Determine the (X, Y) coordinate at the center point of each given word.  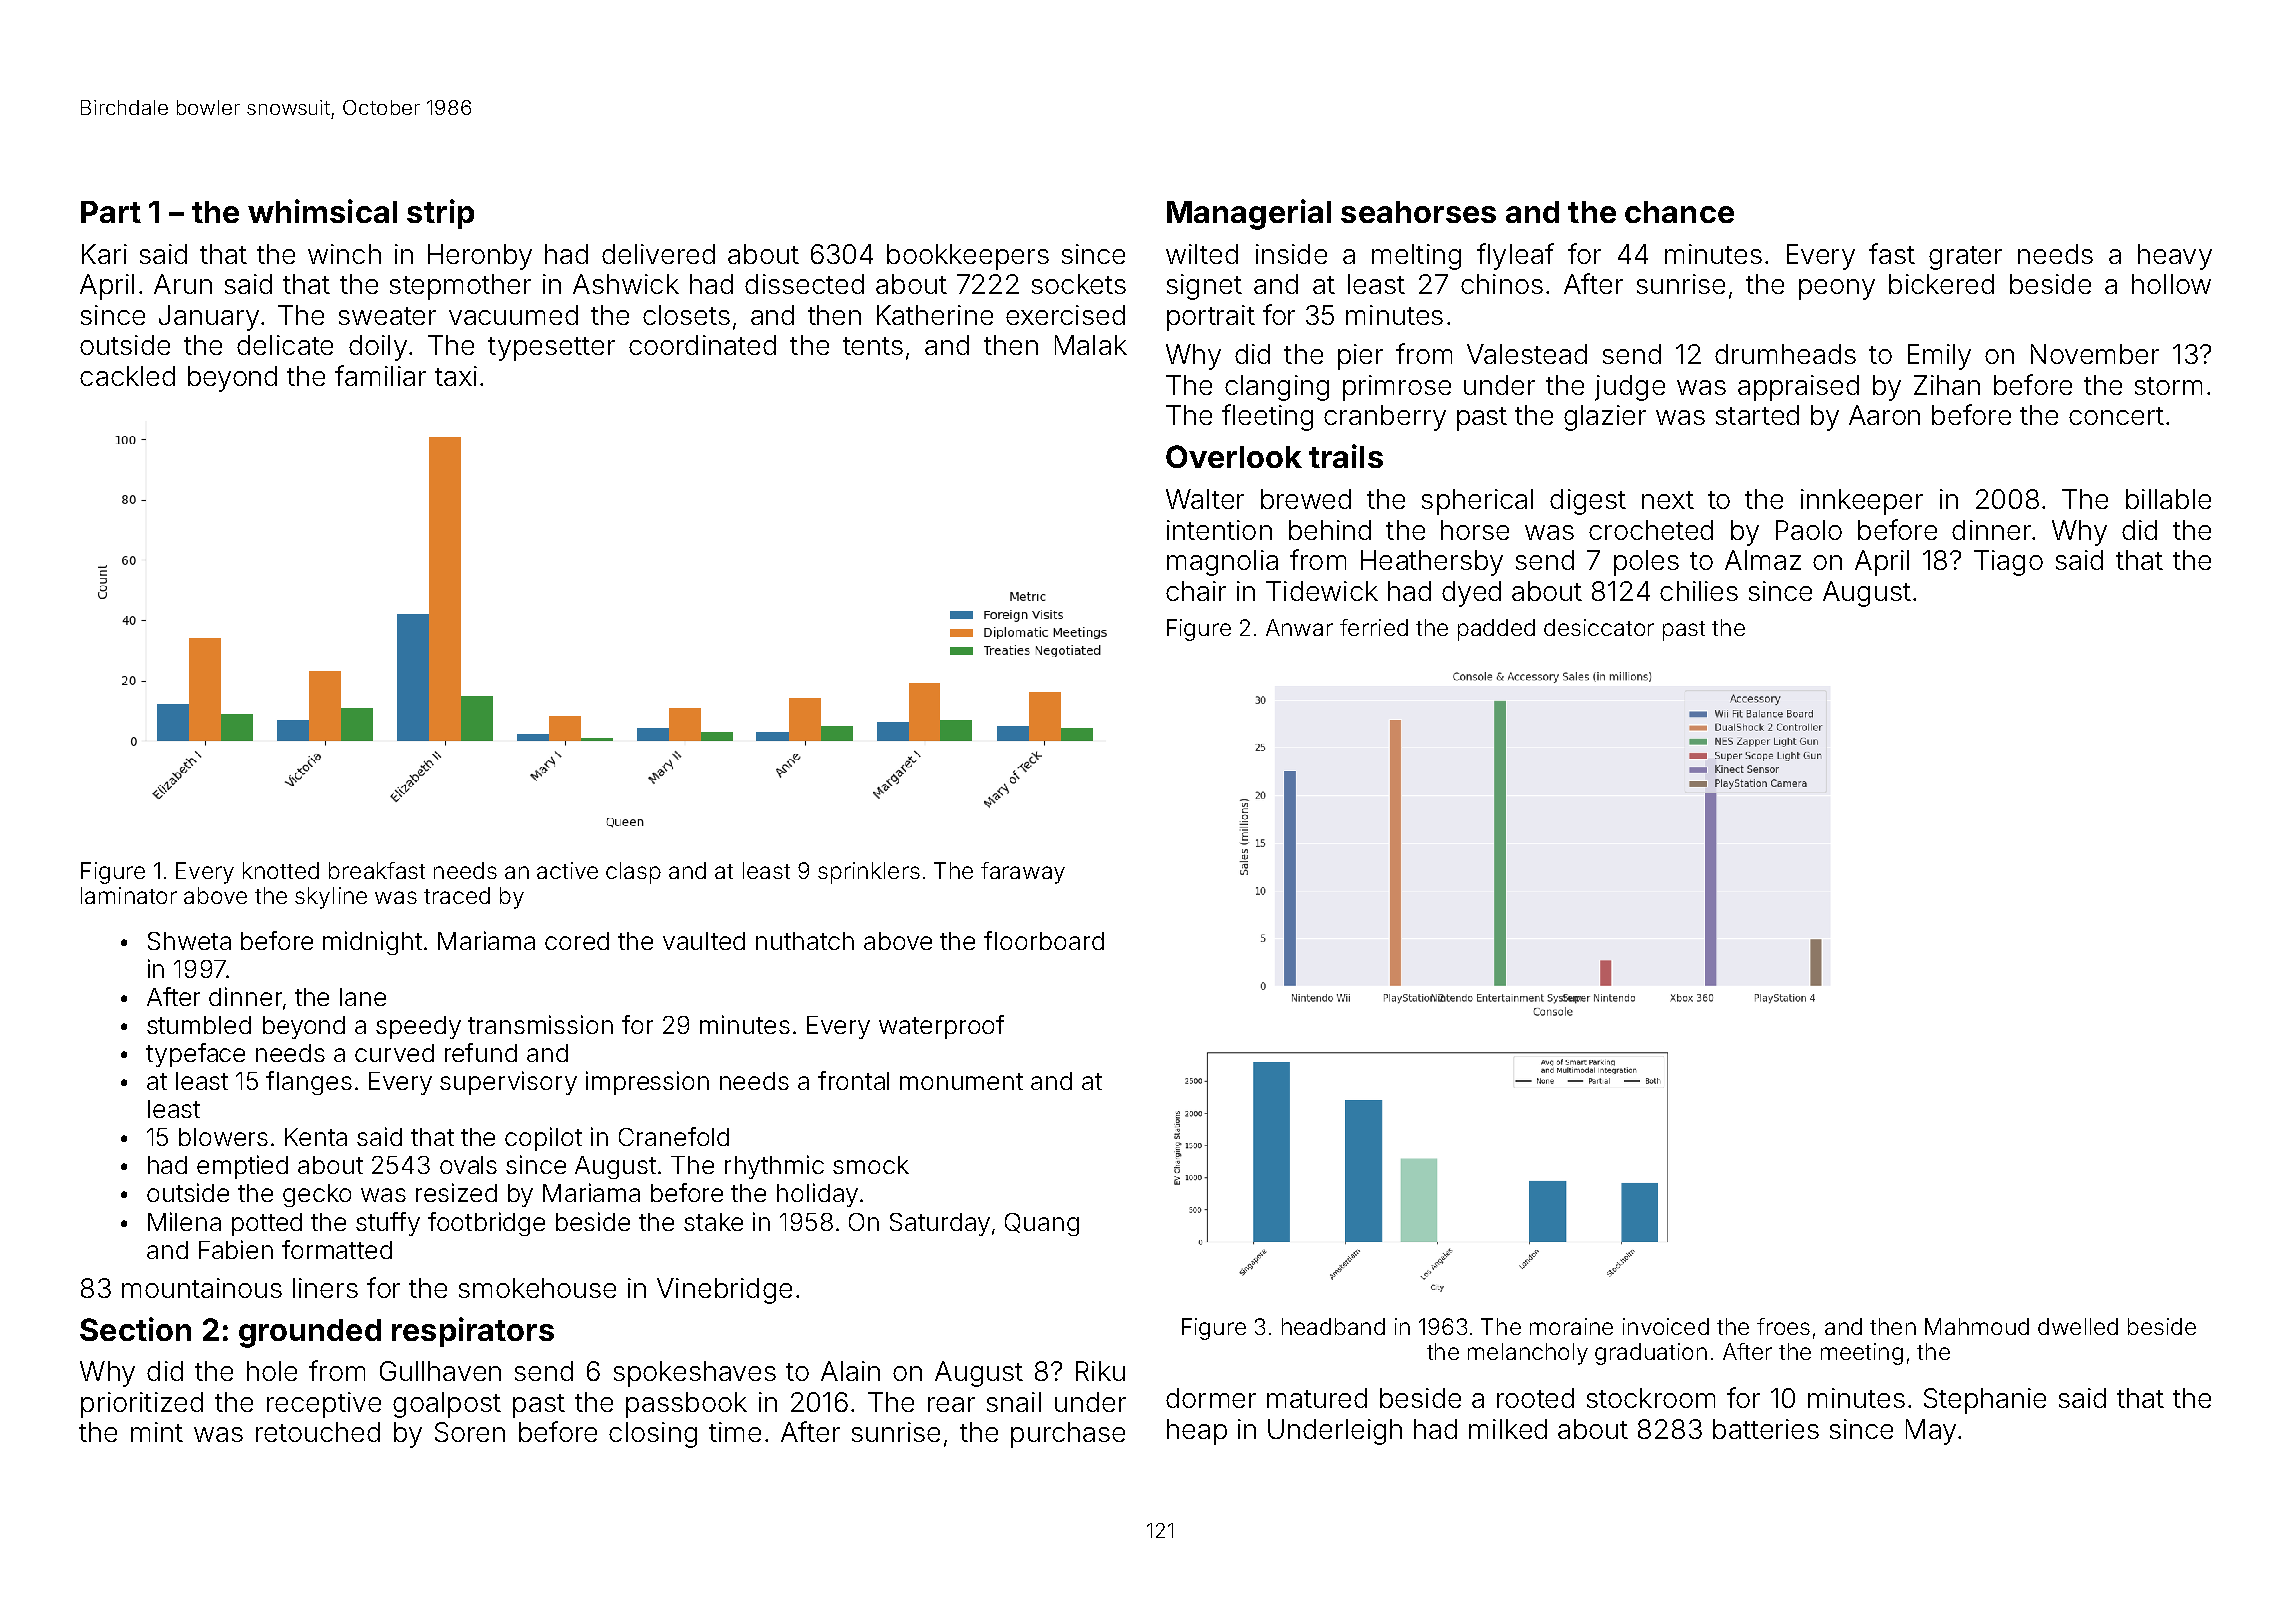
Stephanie (1985, 1401)
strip (440, 214)
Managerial (1249, 214)
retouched (318, 1432)
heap (1197, 1432)
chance (1679, 212)
